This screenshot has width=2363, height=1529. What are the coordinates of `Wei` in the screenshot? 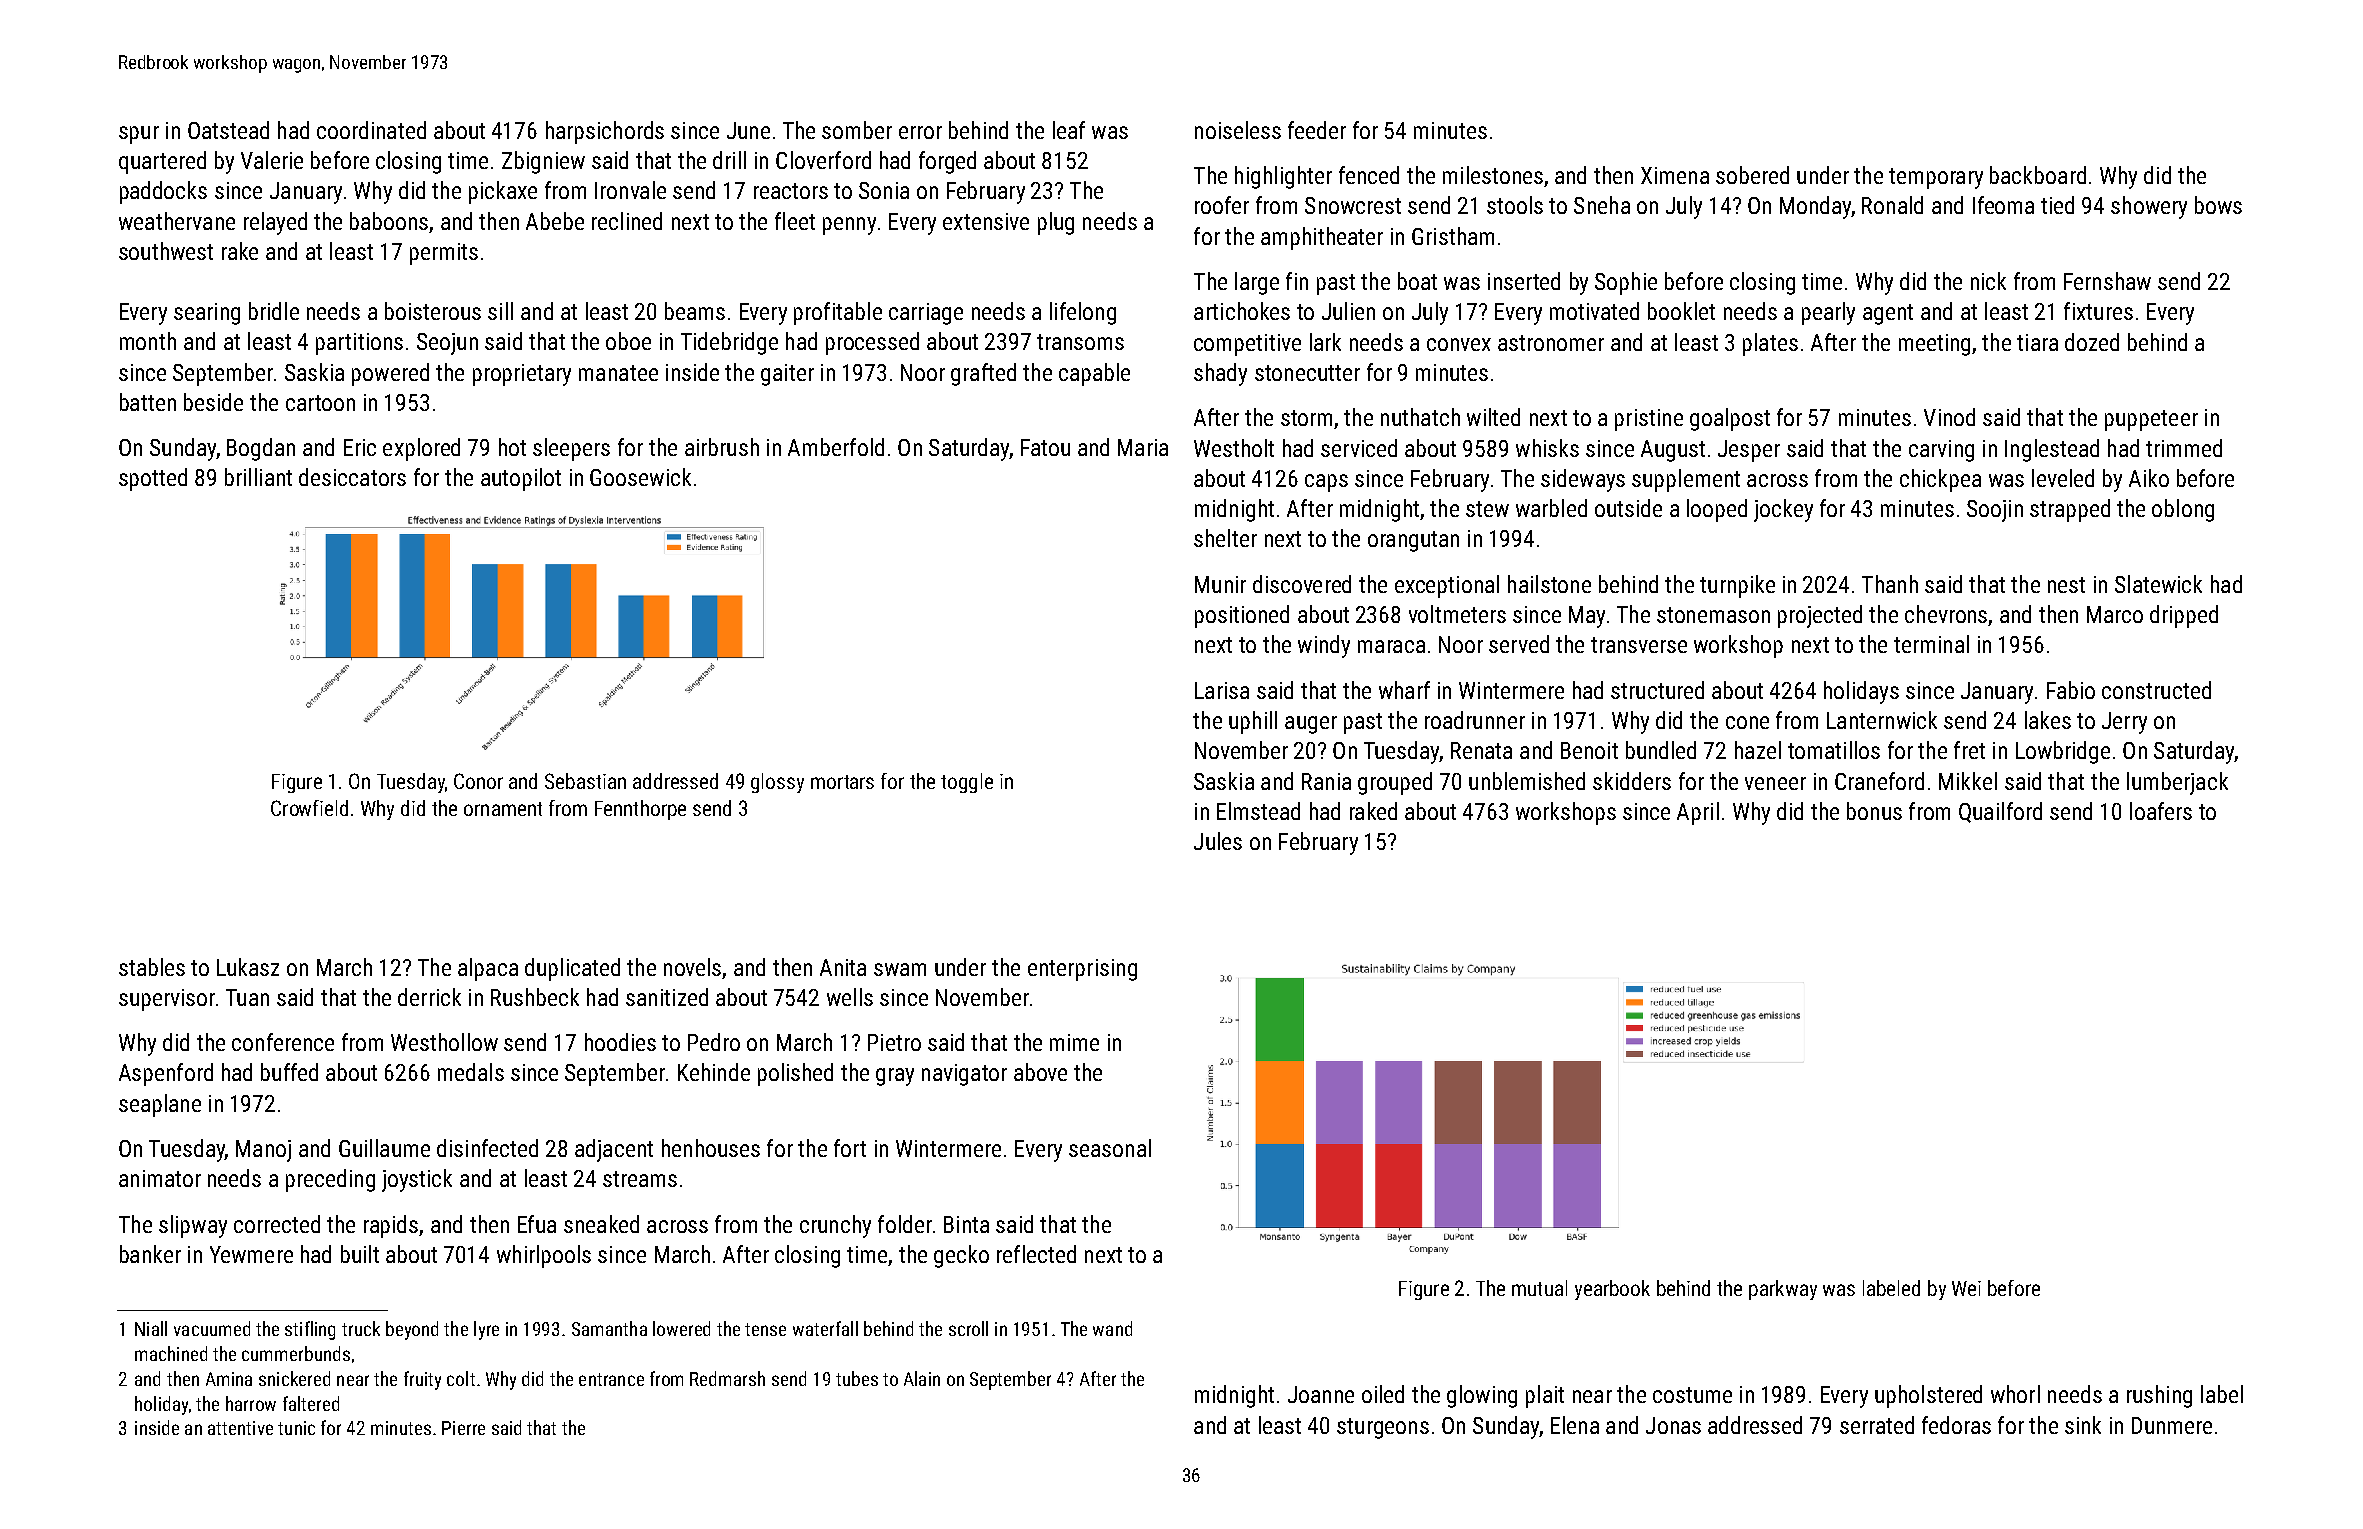 It's located at (1966, 1288).
